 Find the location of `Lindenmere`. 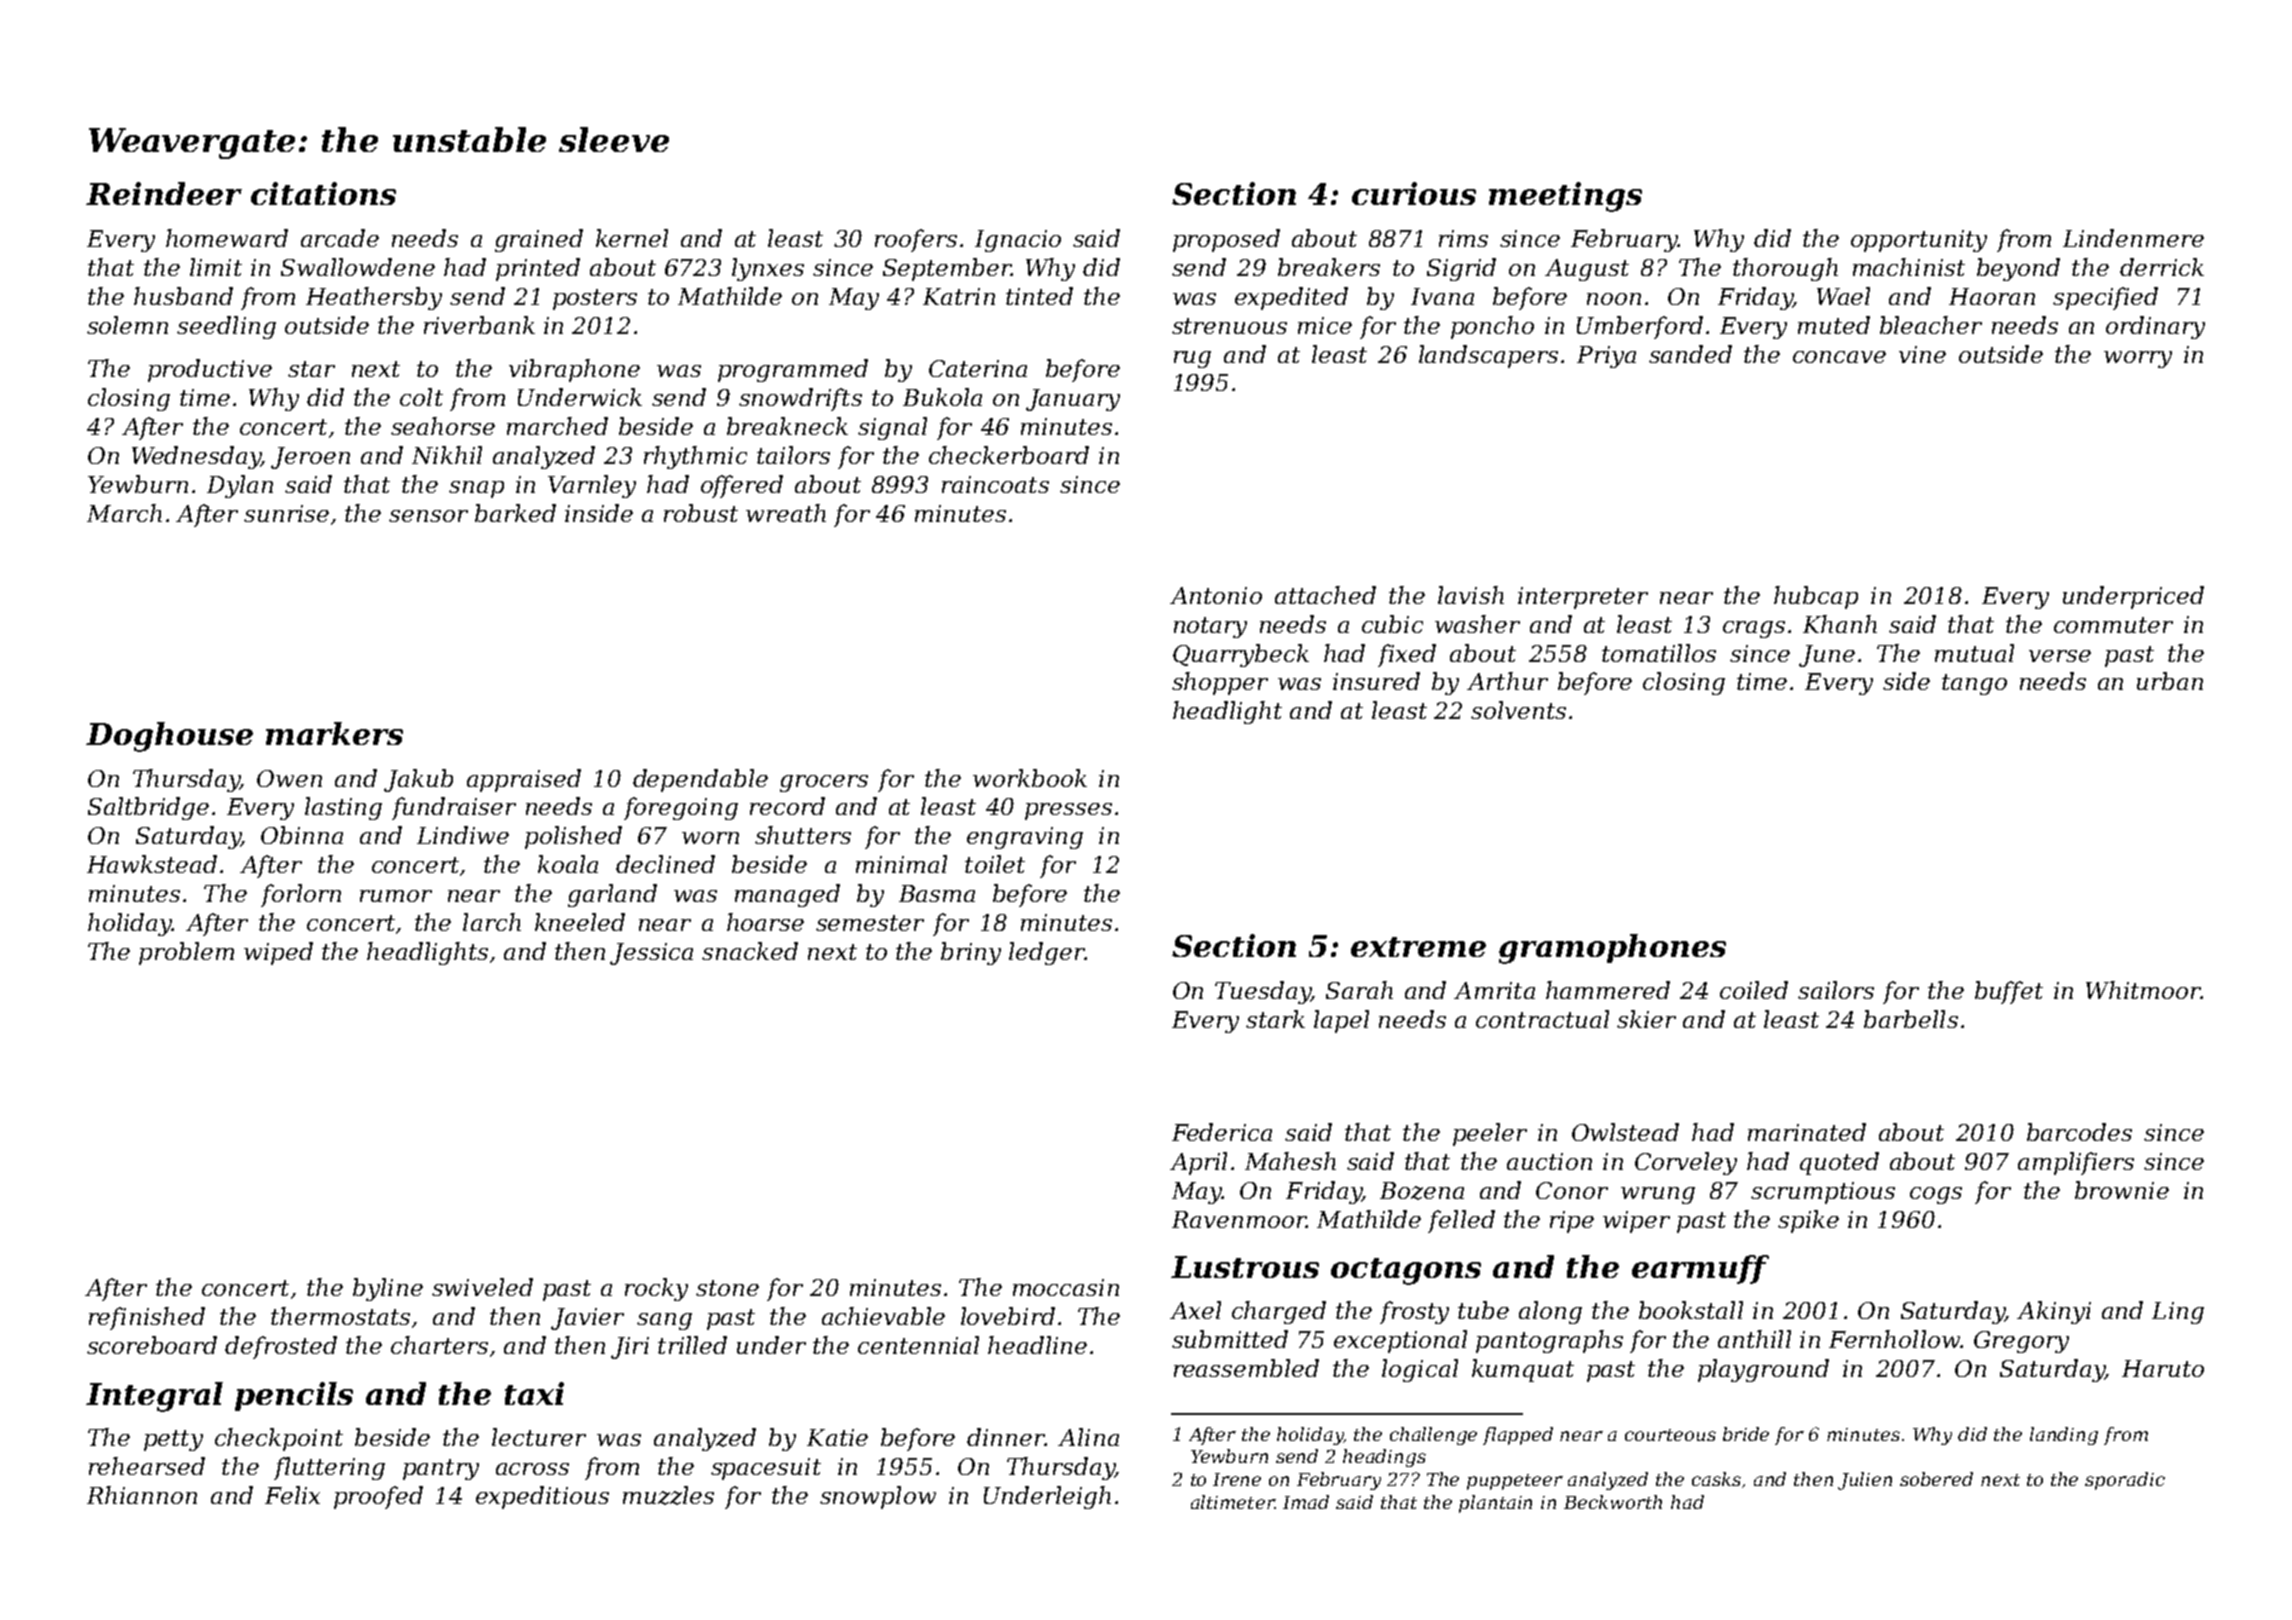

Lindenmere is located at coordinates (2133, 238).
